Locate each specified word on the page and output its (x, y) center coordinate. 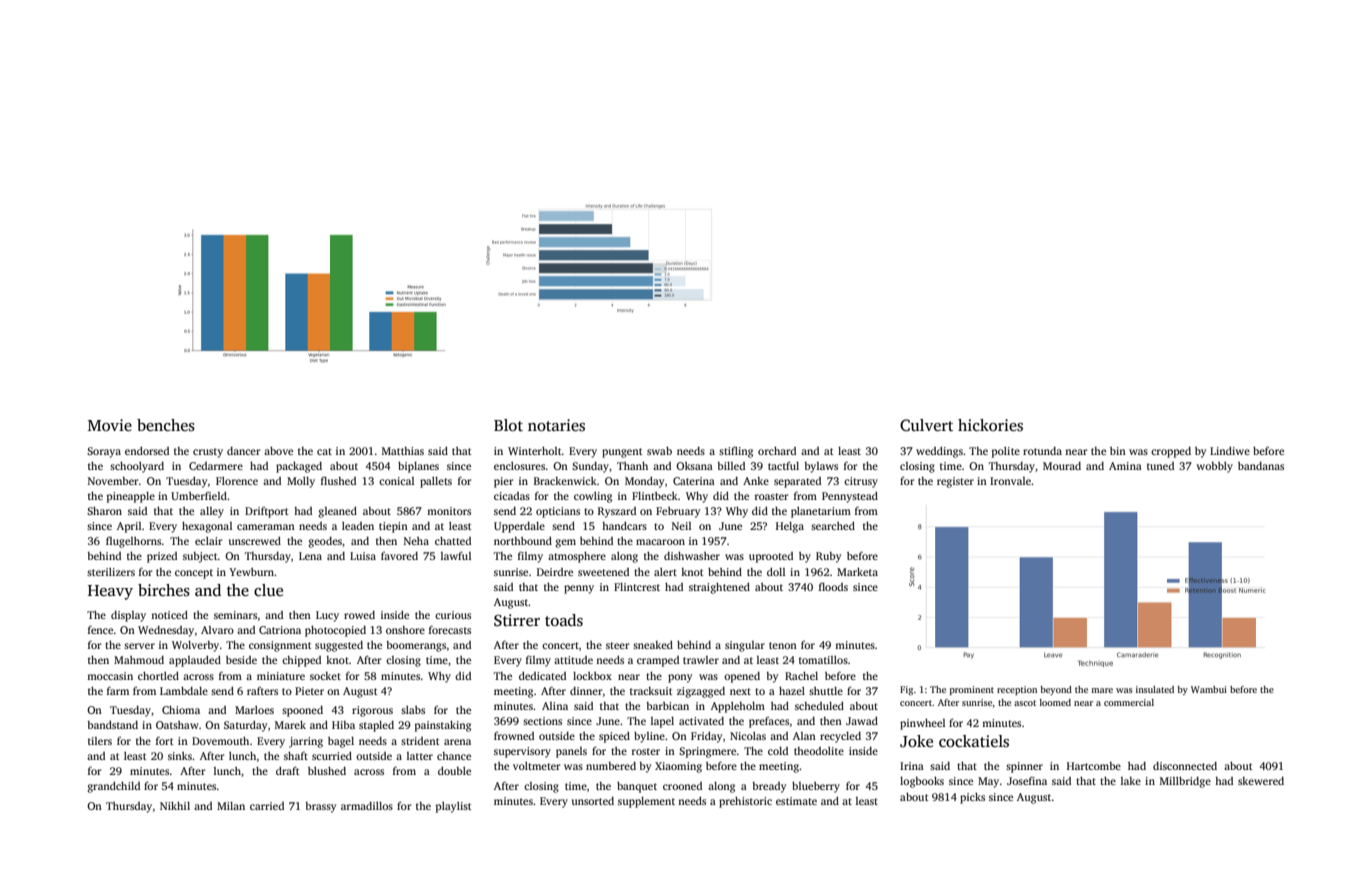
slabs (413, 710)
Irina (912, 766)
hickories (990, 425)
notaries (556, 425)
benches (166, 425)
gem (565, 543)
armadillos (367, 806)
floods (833, 586)
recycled (840, 737)
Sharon (104, 511)
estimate (796, 801)
